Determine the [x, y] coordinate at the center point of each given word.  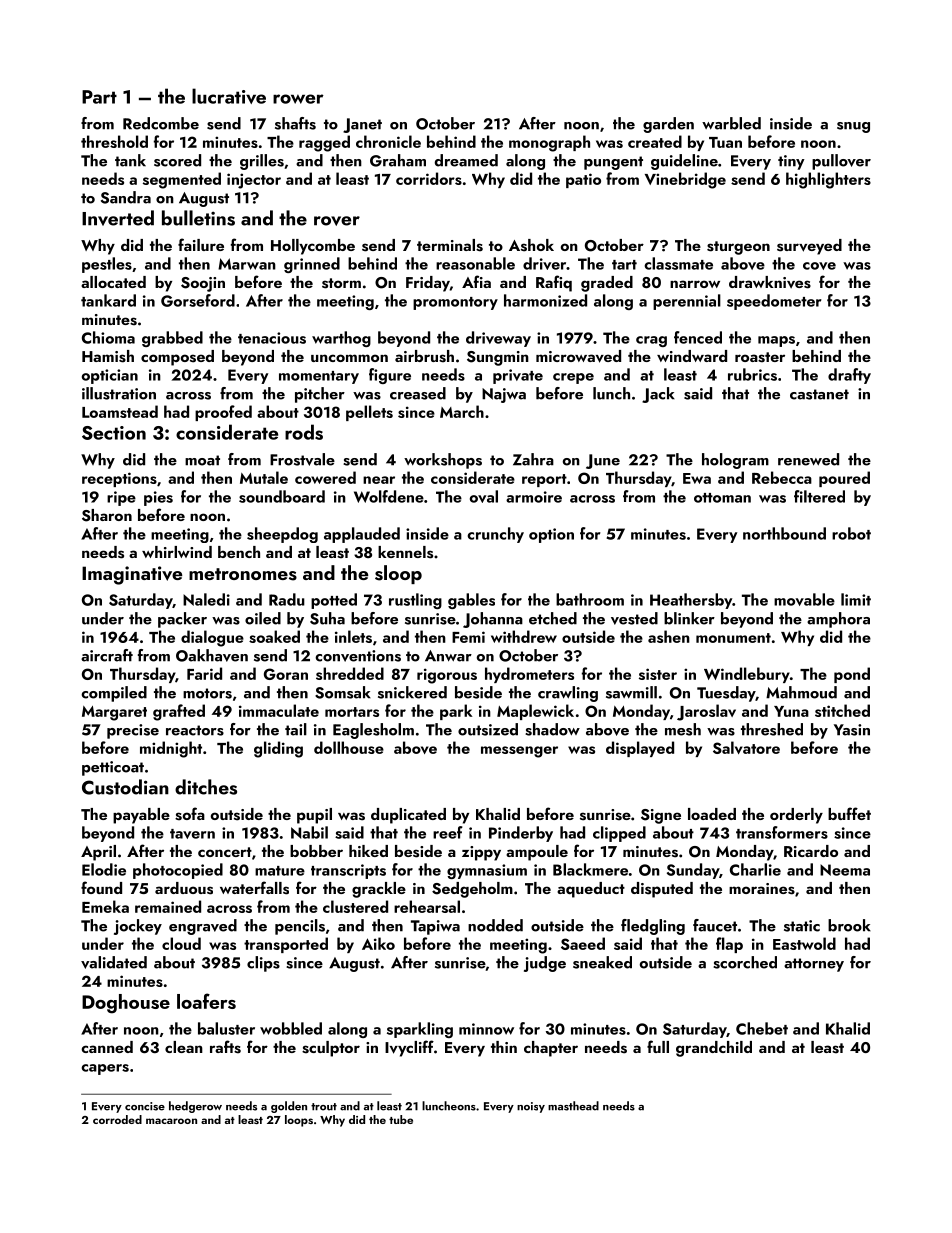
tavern [192, 834]
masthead [573, 1106]
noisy [531, 1107]
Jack [658, 395]
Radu [287, 599]
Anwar [448, 656]
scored [177, 160]
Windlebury [747, 675]
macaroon [171, 1121]
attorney [814, 965]
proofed [223, 413]
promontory [455, 303]
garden [668, 125]
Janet [362, 125]
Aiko [378, 943]
